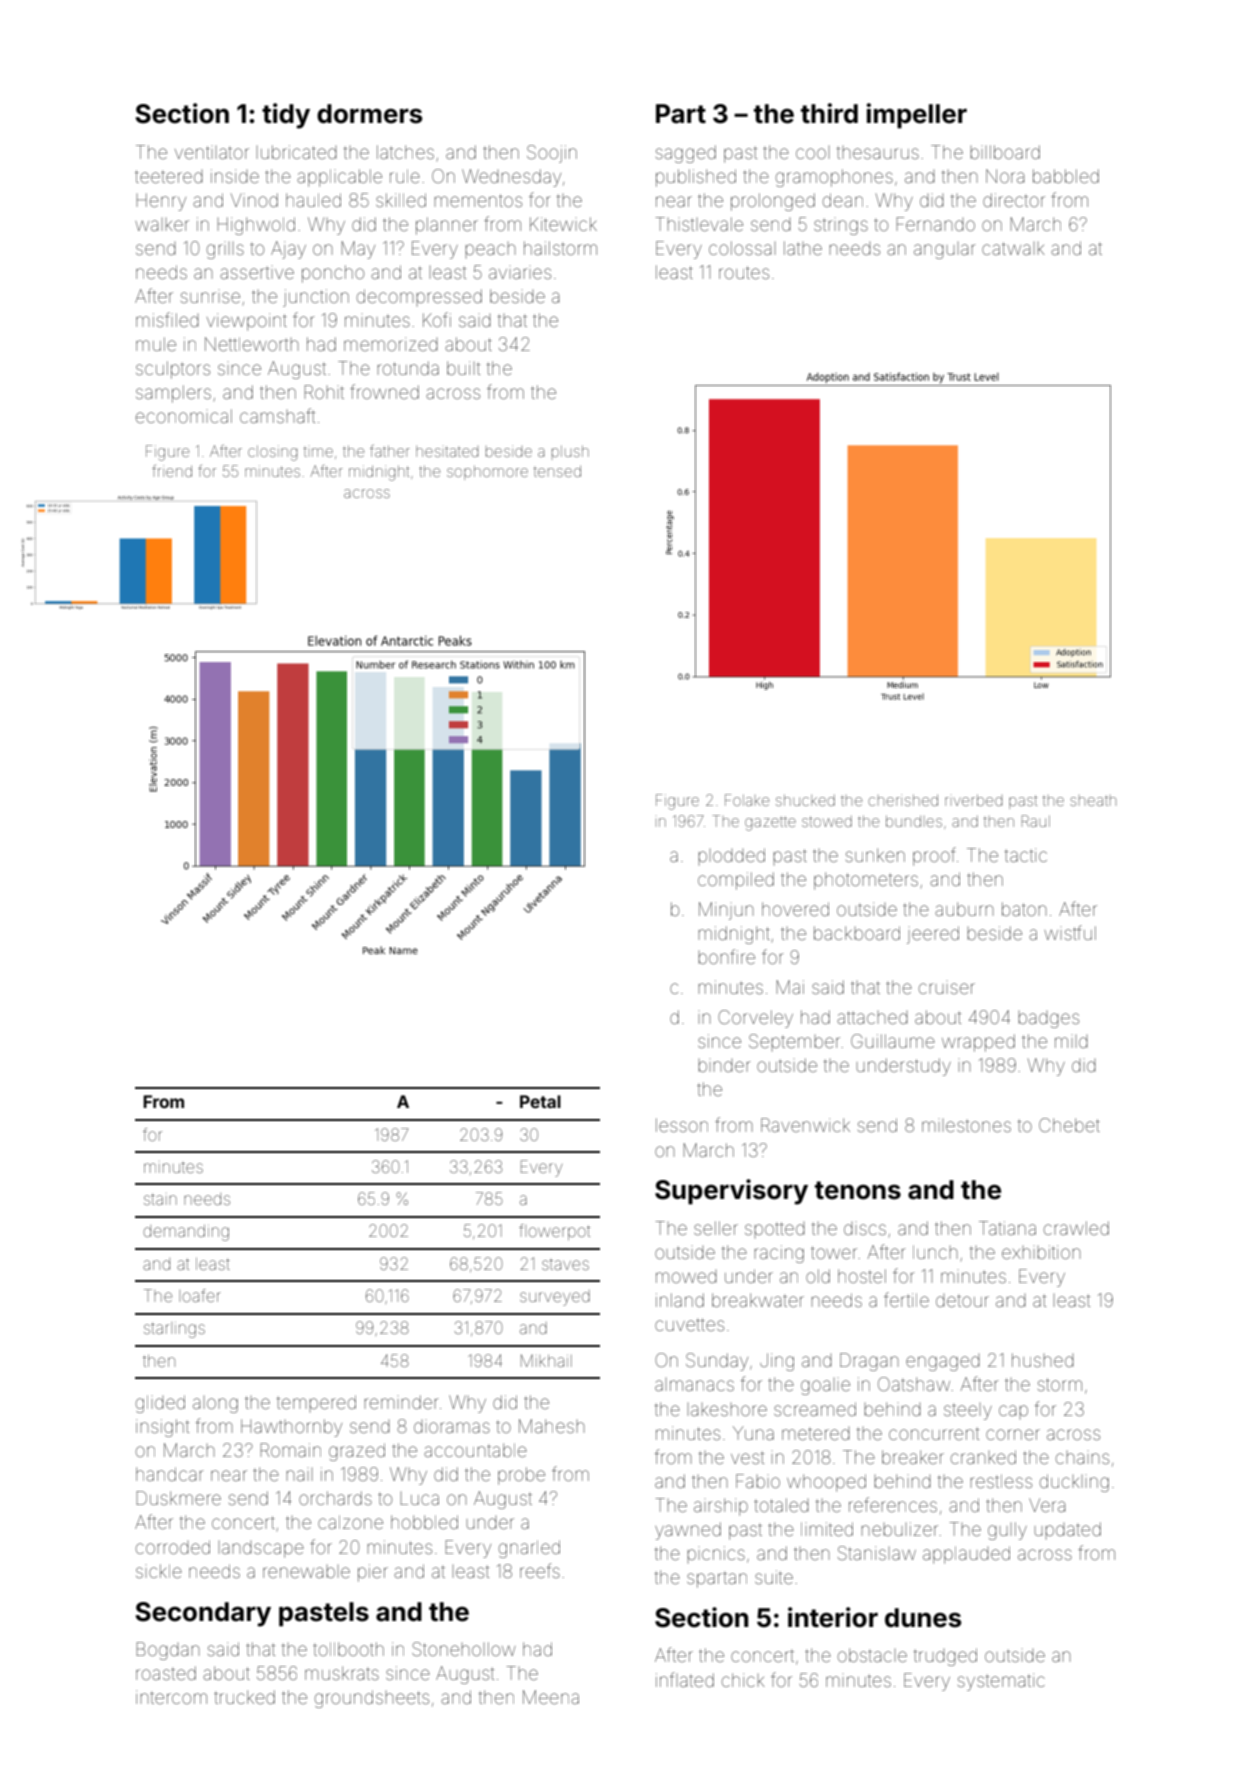  I want to click on aviaries, so click(520, 273).
